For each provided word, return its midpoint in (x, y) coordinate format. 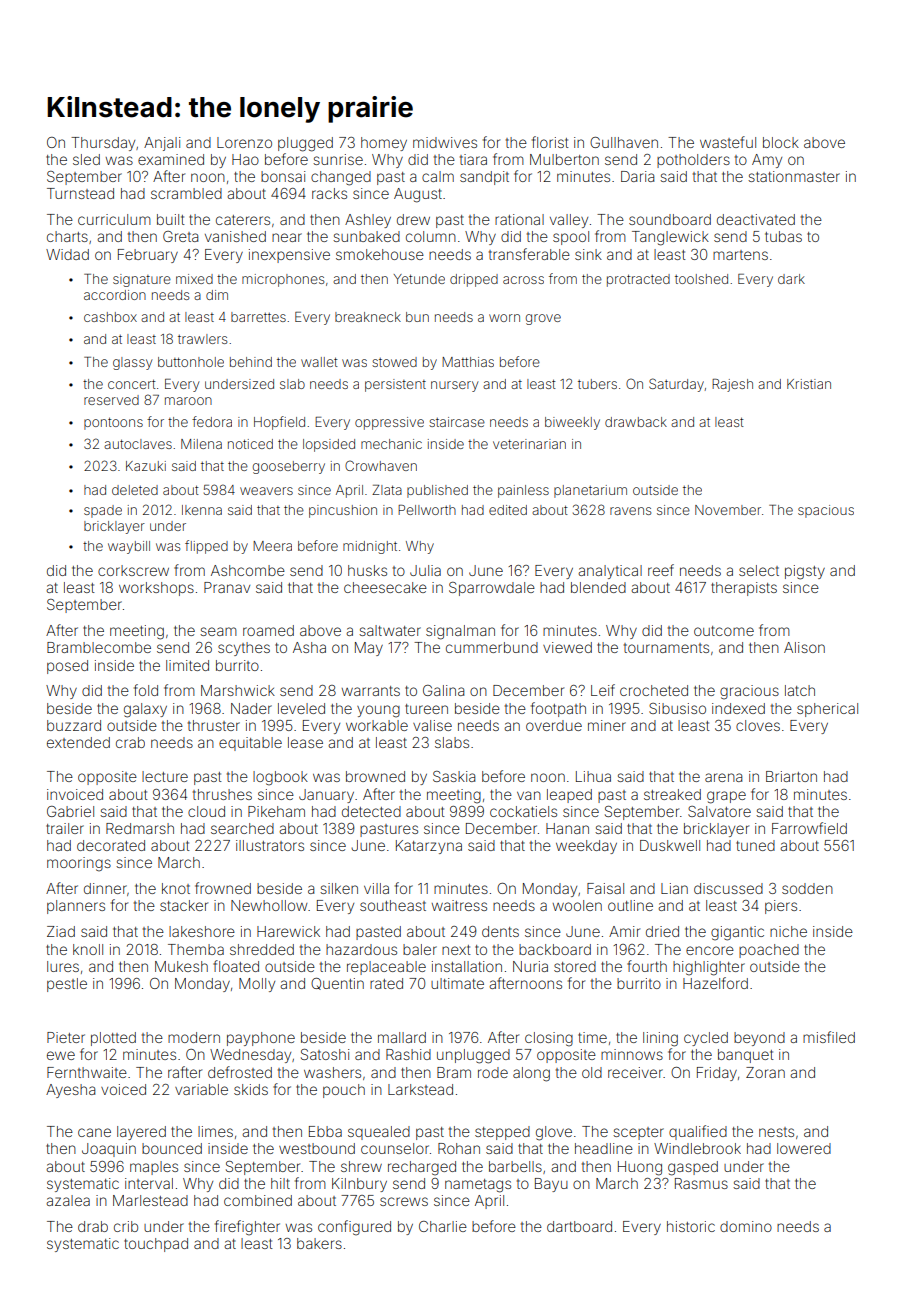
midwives (445, 142)
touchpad (156, 1245)
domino (746, 1226)
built (171, 219)
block (781, 142)
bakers (319, 1243)
